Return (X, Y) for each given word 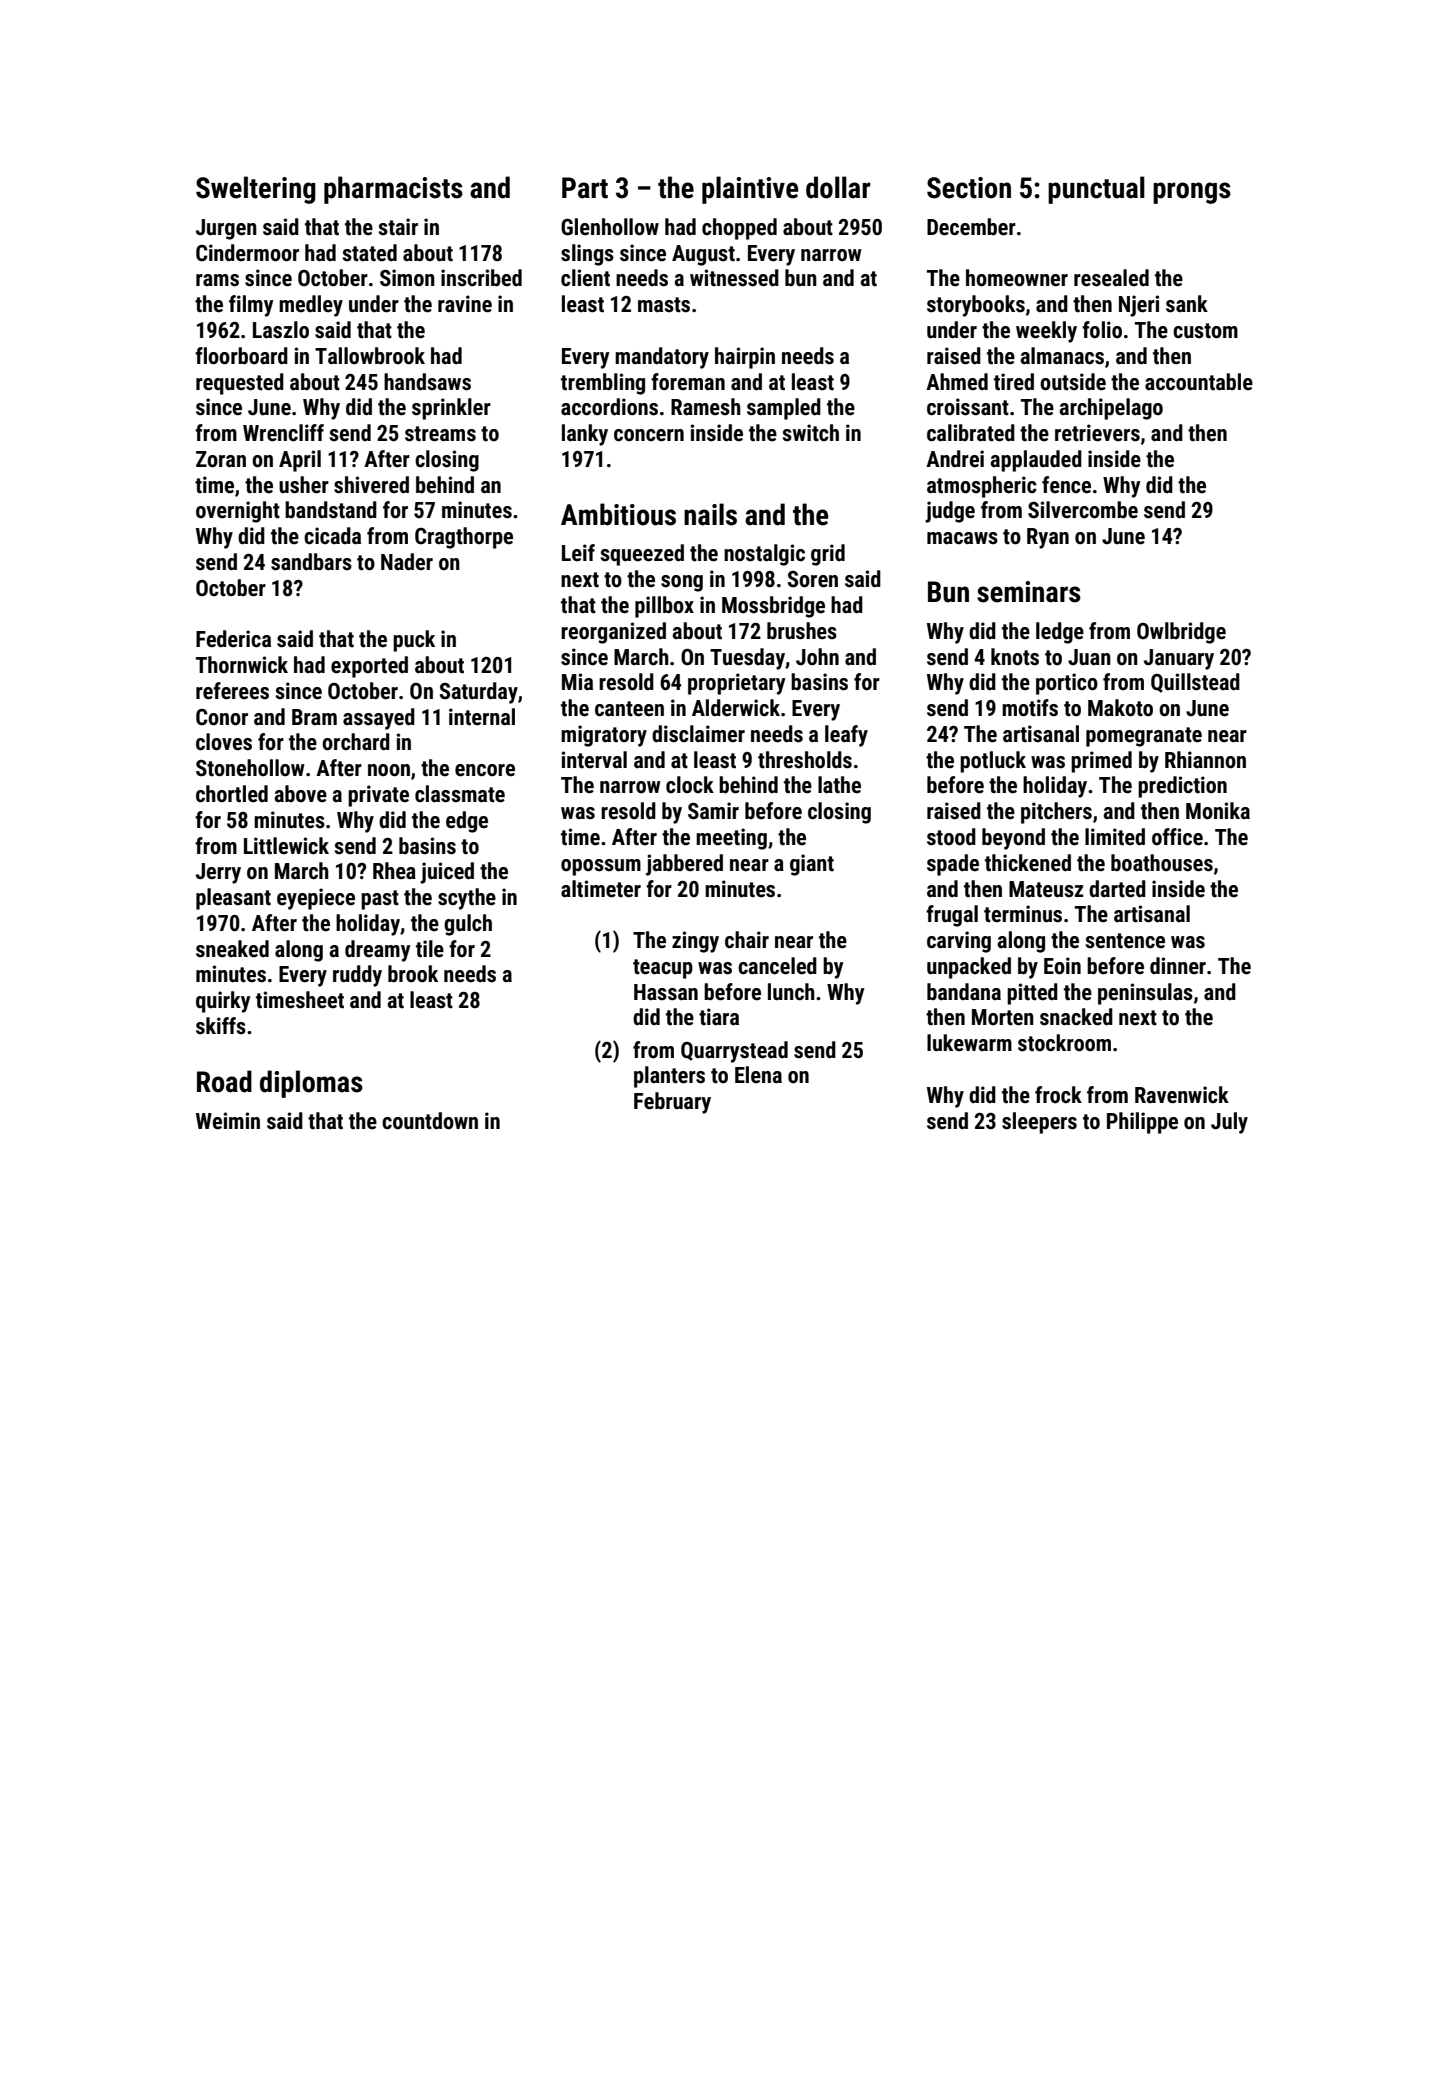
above (300, 794)
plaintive (750, 190)
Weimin (228, 1121)
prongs (1192, 193)
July (1229, 1123)
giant (812, 865)
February (672, 1103)
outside (1073, 382)
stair (398, 227)
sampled (784, 409)
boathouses (1162, 863)
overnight (238, 512)
